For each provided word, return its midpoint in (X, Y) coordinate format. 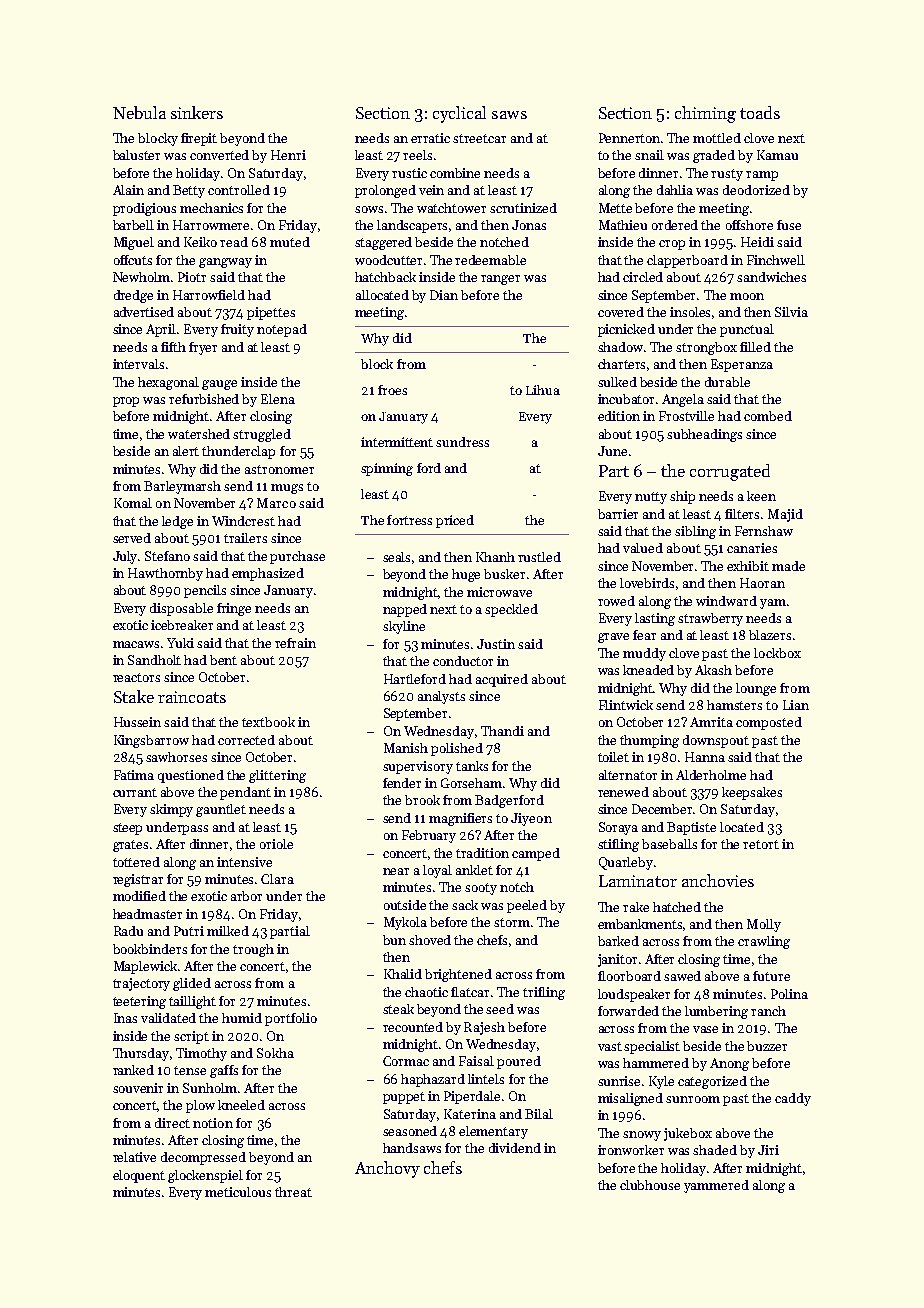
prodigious (144, 209)
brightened (458, 975)
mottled (717, 138)
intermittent (397, 442)
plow (200, 1106)
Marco (276, 503)
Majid (785, 515)
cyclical (459, 114)
